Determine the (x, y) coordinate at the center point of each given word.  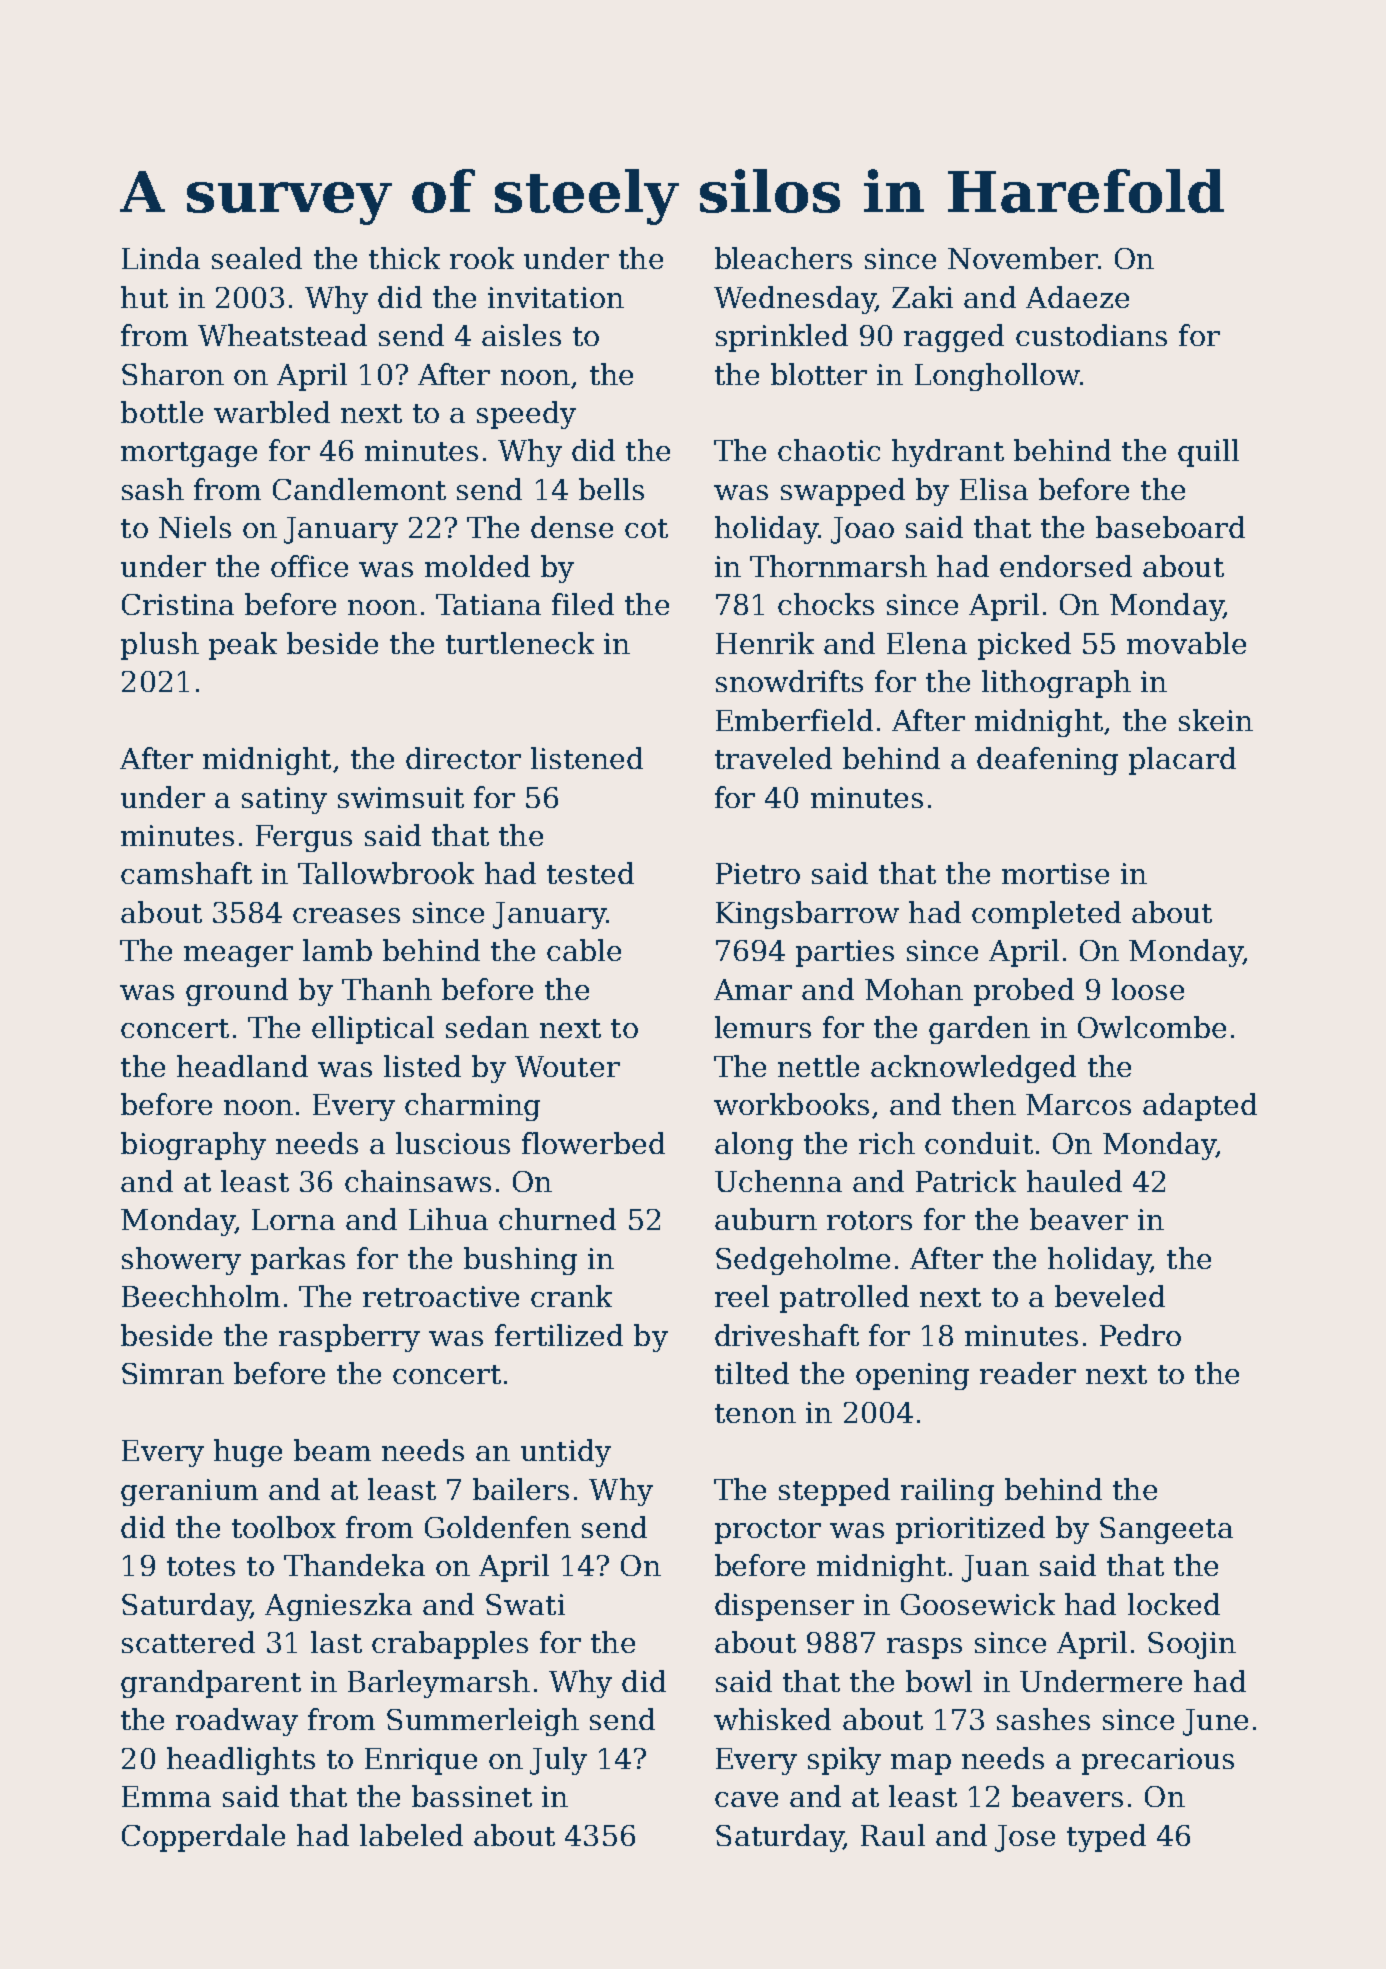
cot (646, 528)
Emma (166, 1796)
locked (1174, 1604)
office (309, 566)
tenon (755, 1413)
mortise (1055, 873)
